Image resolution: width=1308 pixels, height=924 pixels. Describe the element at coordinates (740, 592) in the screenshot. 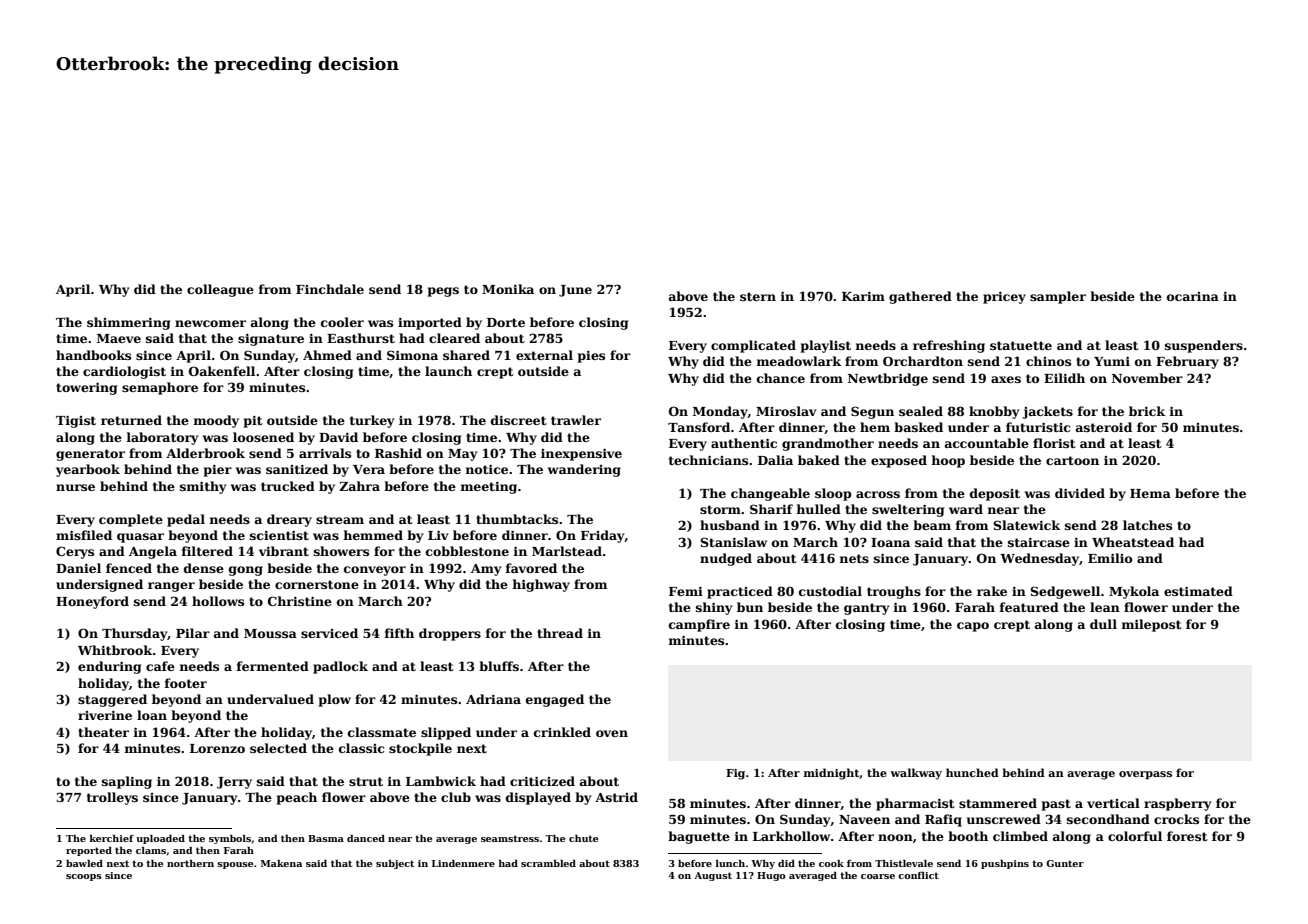

I see `practiced` at that location.
